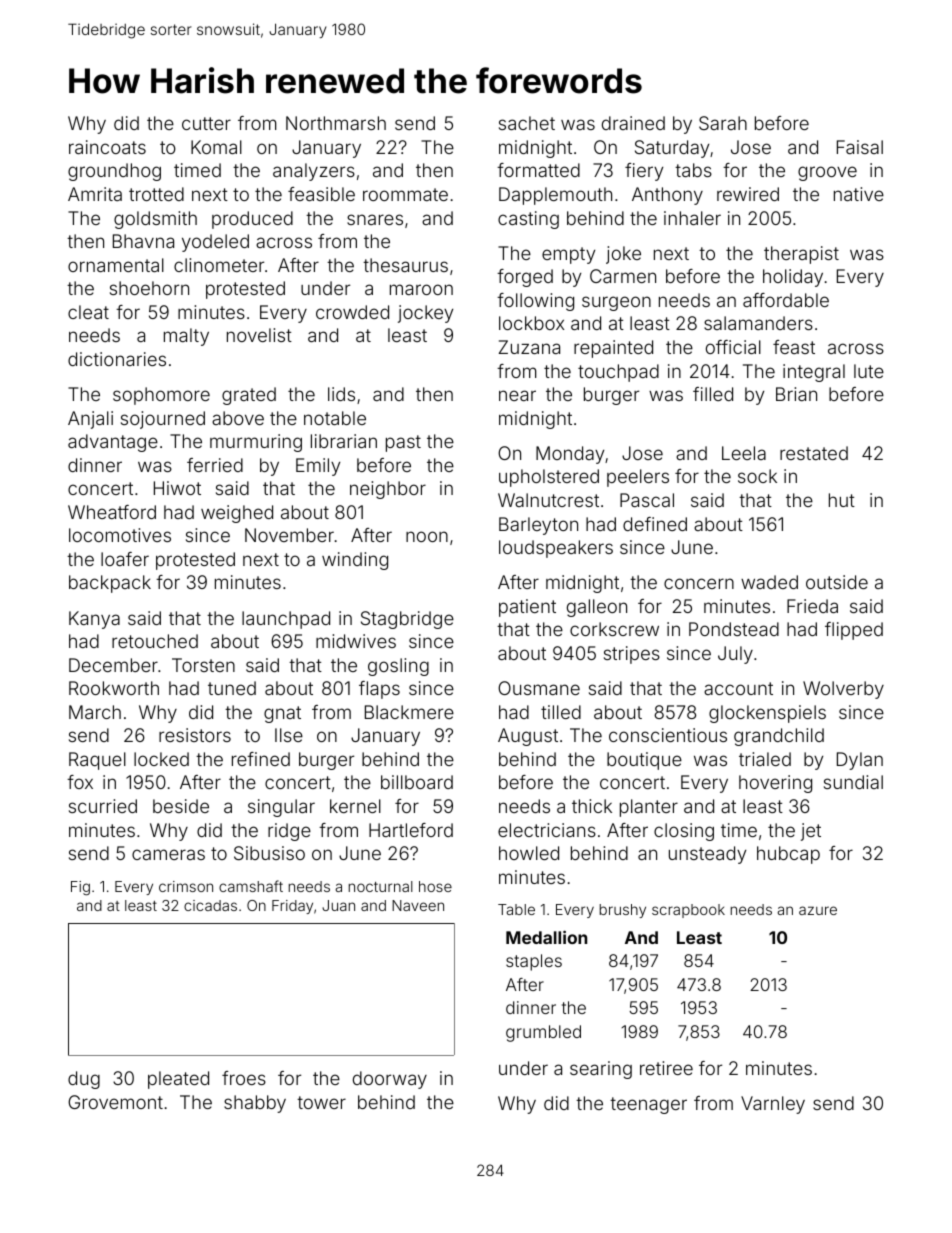  I want to click on waded, so click(769, 582).
